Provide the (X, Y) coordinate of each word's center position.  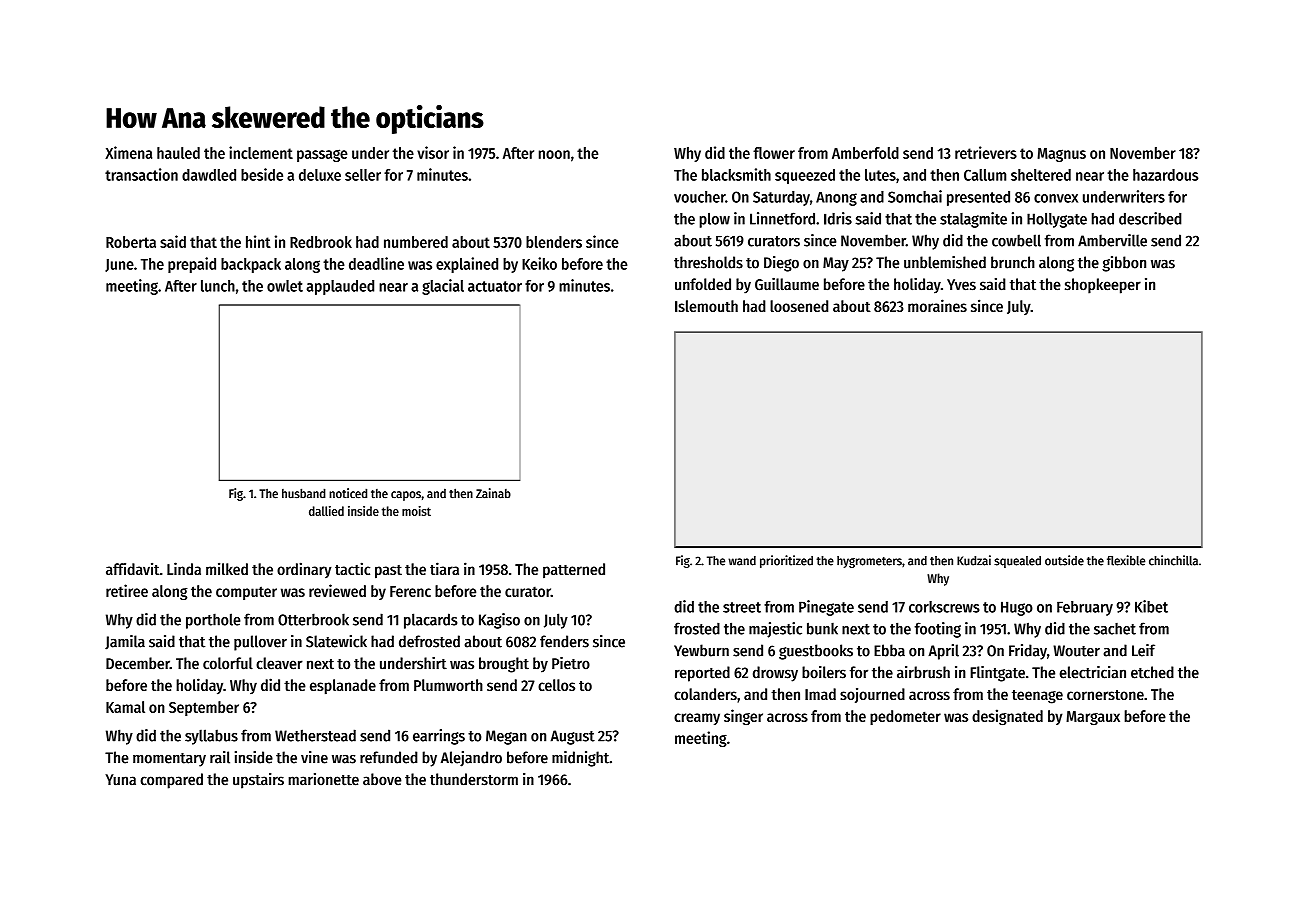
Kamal (125, 707)
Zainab (493, 493)
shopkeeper (1103, 286)
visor (433, 152)
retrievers (986, 152)
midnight (580, 759)
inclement (261, 152)
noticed (348, 493)
